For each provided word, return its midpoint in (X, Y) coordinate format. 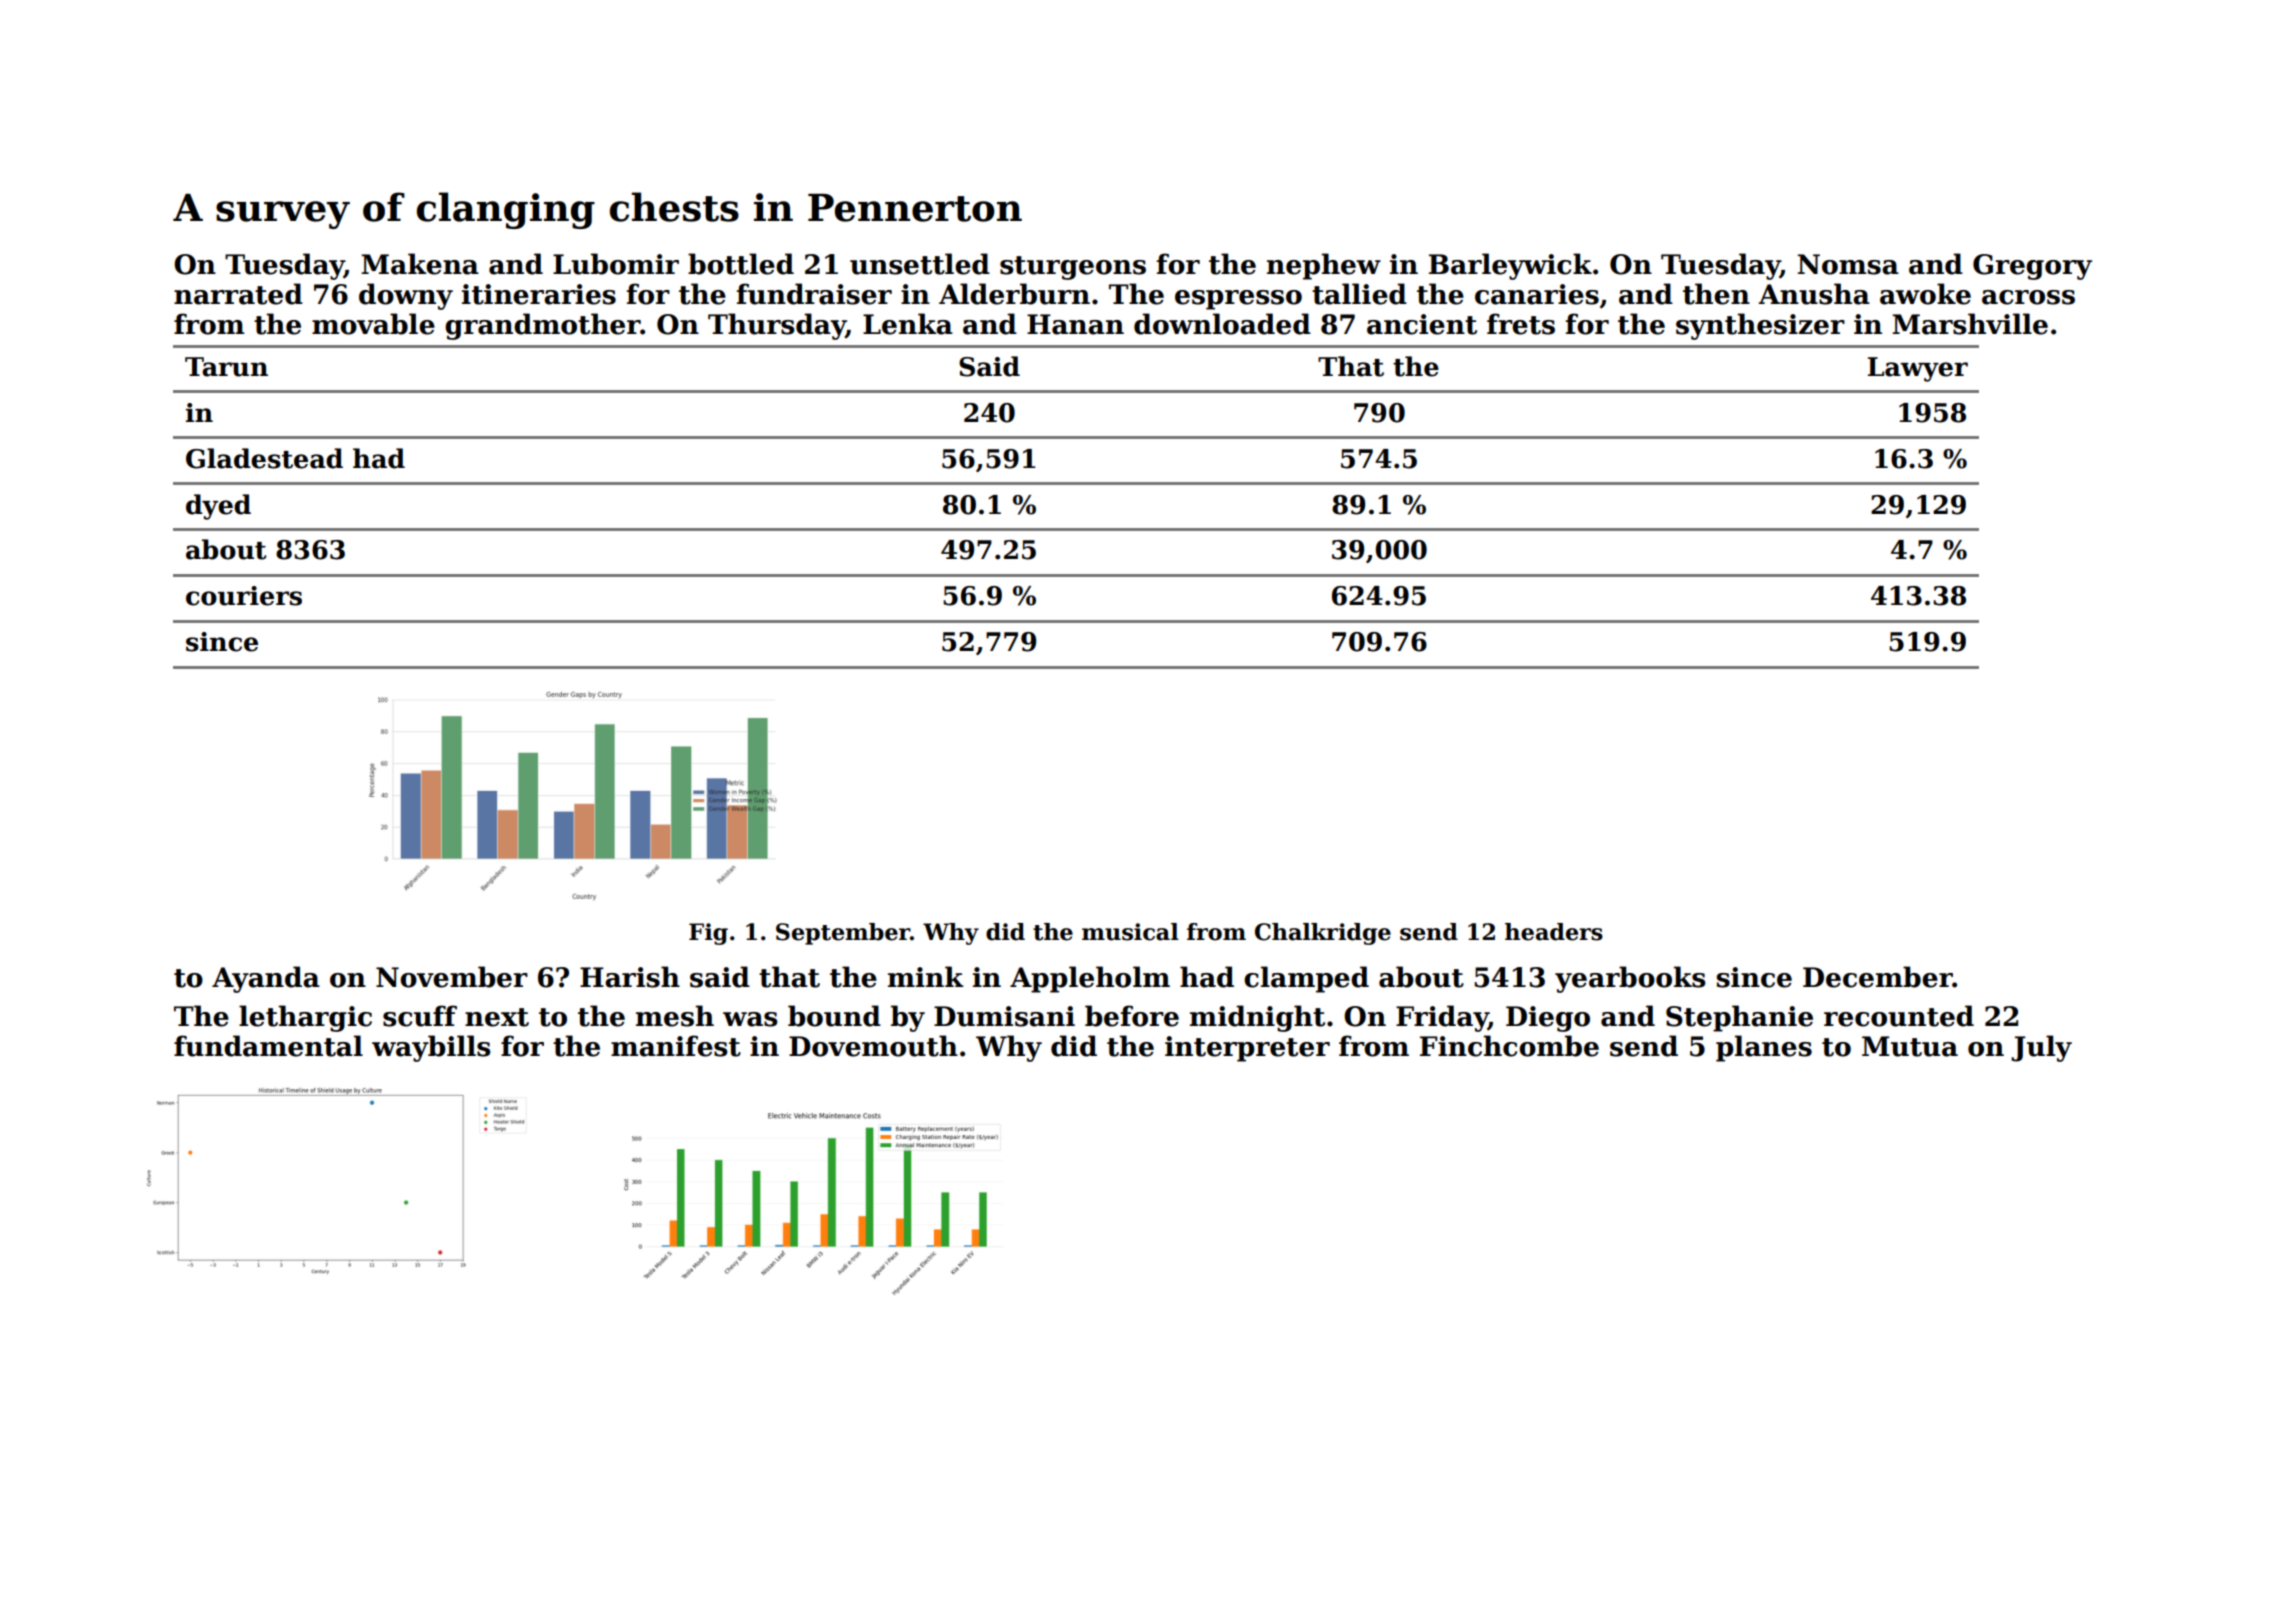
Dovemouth (873, 1046)
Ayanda (266, 979)
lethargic (305, 1018)
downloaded (1222, 324)
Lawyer (1918, 369)
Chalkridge (1323, 934)
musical (1130, 932)
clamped (1306, 979)
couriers (244, 596)
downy (406, 296)
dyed (218, 507)
